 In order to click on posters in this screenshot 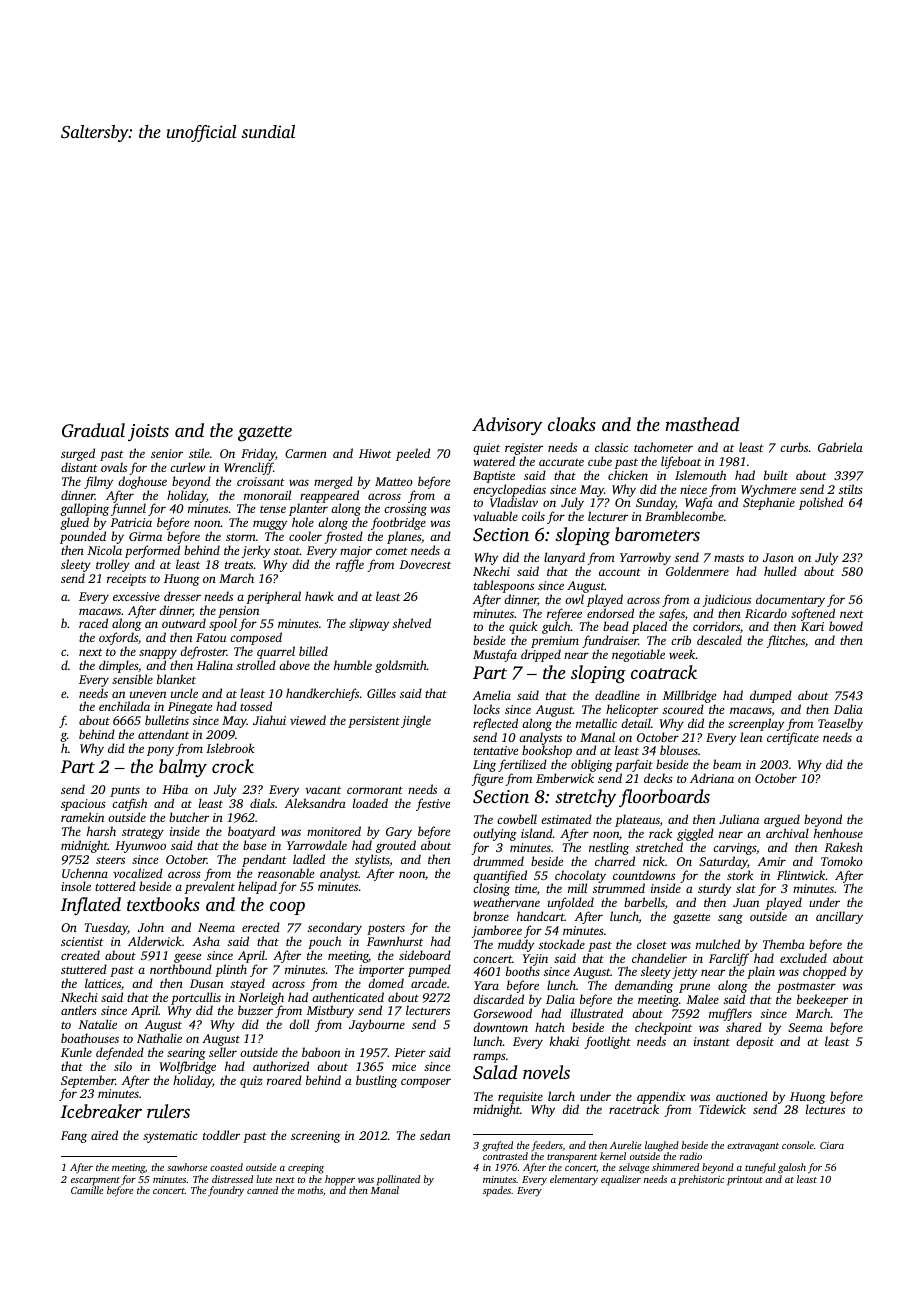, I will do `click(386, 929)`.
